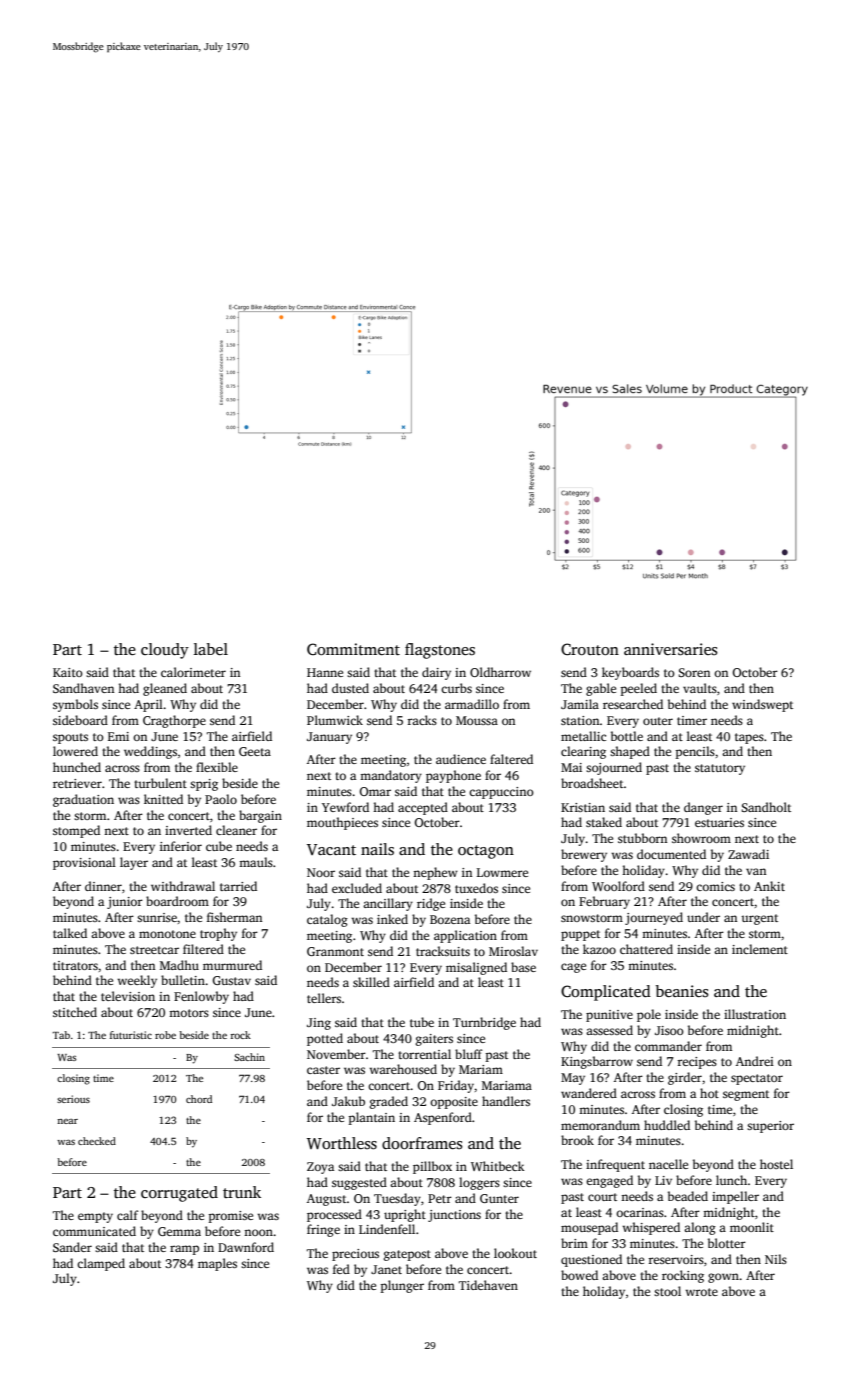 This image has width=849, height=1400. What do you see at coordinates (499, 1198) in the image?
I see `Gunter` at bounding box center [499, 1198].
